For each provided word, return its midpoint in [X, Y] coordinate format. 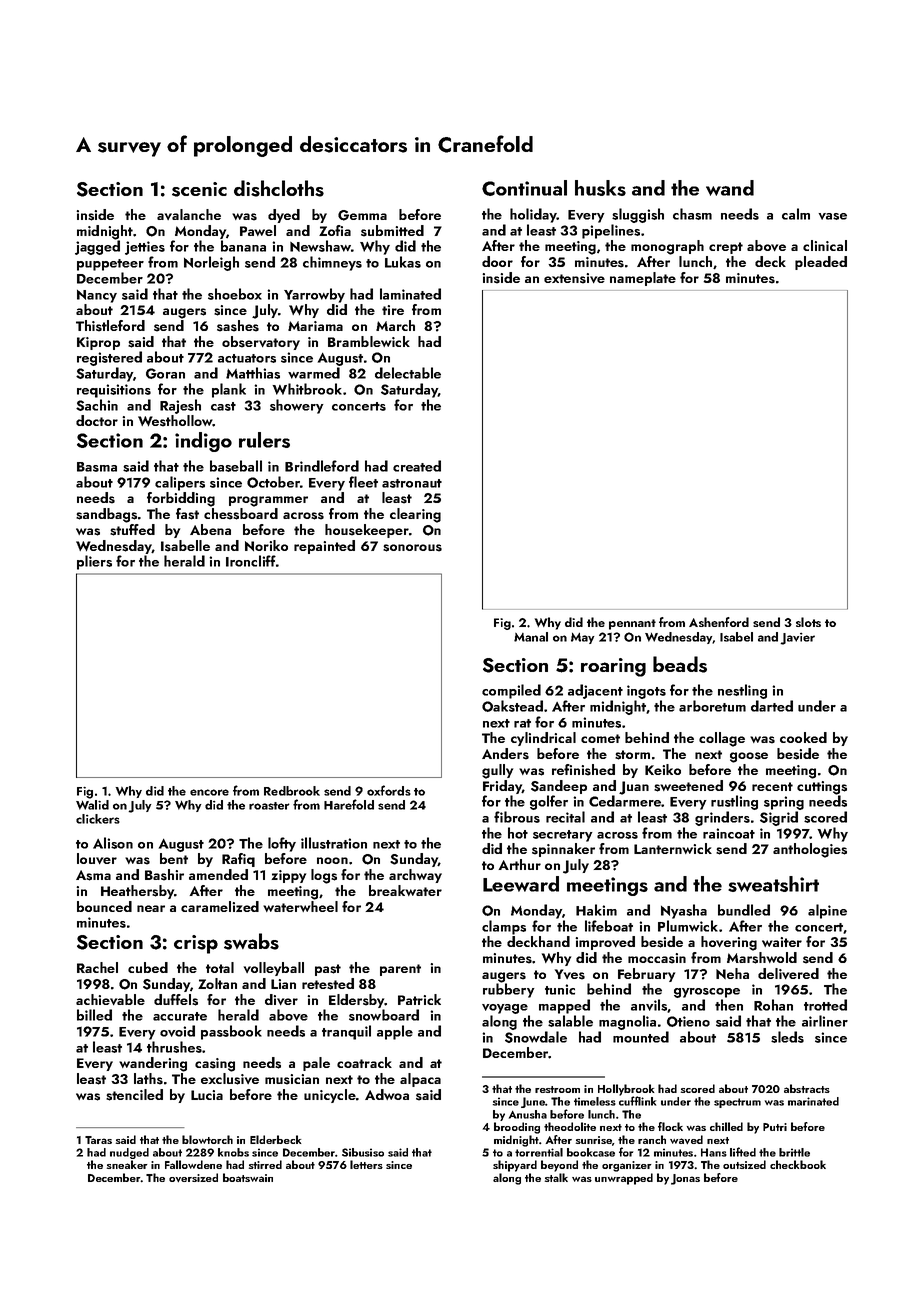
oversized [193, 1177]
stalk [556, 1177]
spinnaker [563, 850]
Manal [531, 637]
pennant [632, 624]
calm [796, 214]
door [497, 261]
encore [209, 792]
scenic [199, 189]
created [417, 466]
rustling [734, 802]
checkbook [798, 1164]
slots [808, 622]
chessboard [241, 514]
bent [174, 858]
